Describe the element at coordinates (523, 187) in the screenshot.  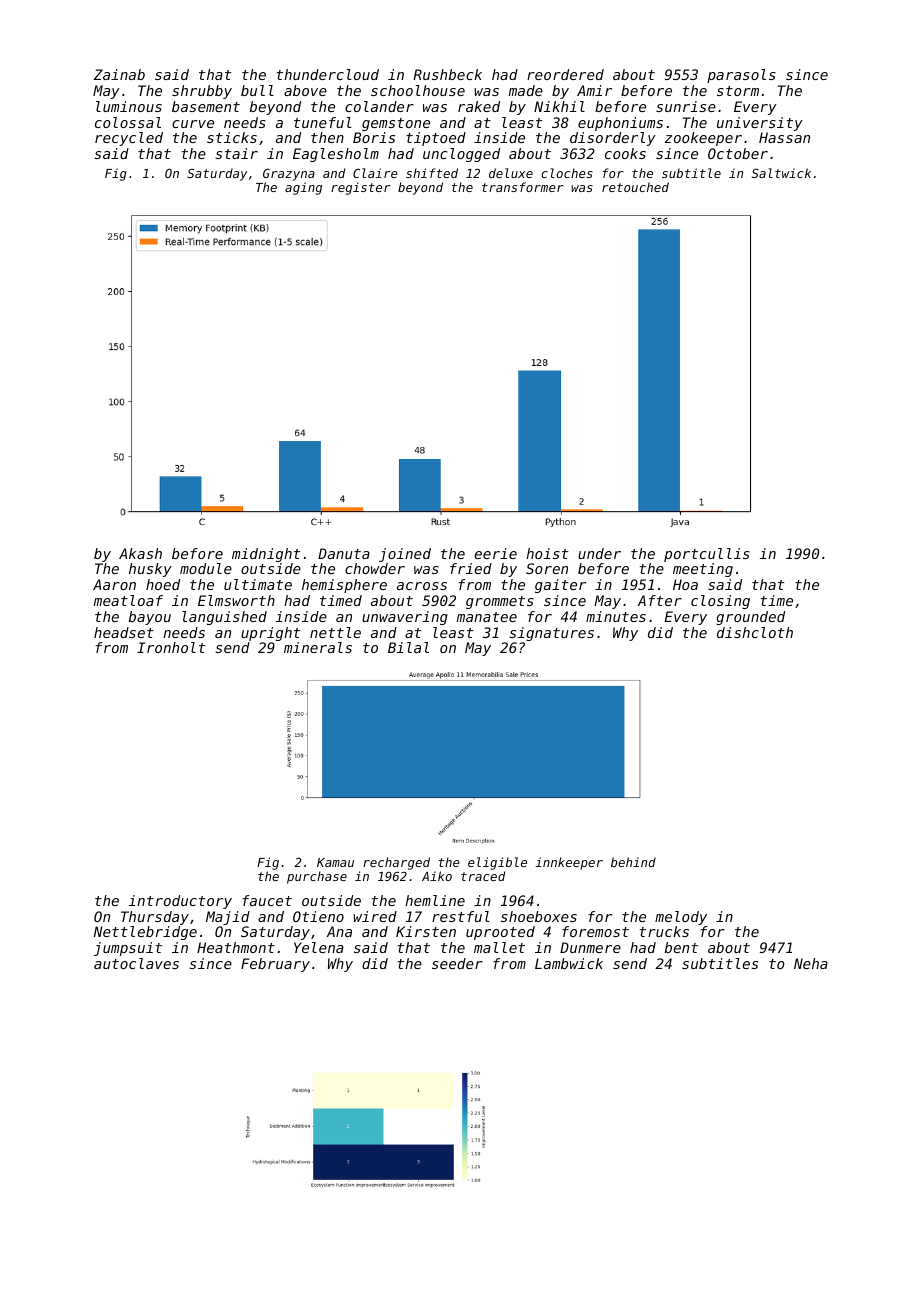
I see `transformer` at that location.
